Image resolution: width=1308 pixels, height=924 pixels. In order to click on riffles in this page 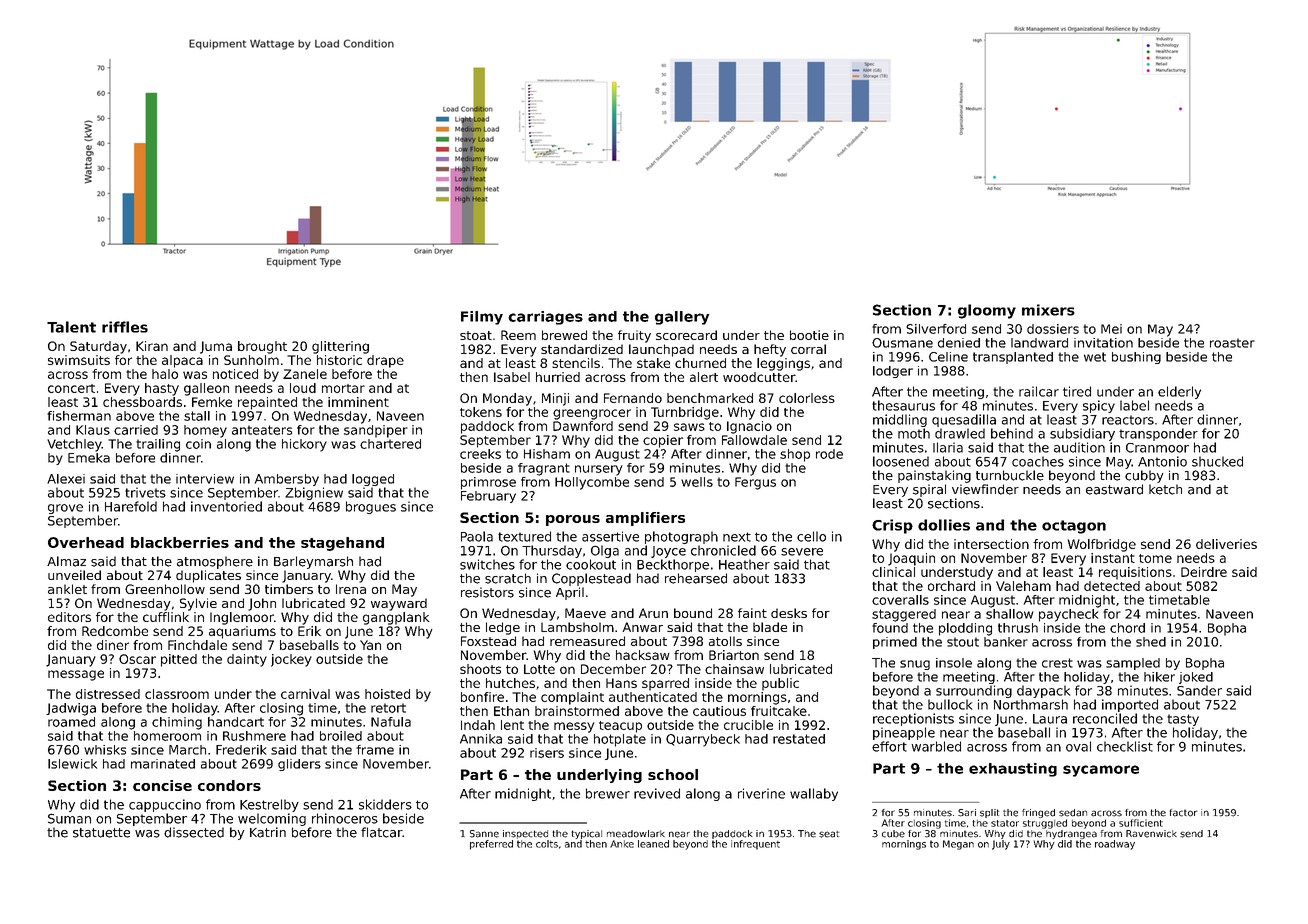, I will do `click(125, 327)`.
